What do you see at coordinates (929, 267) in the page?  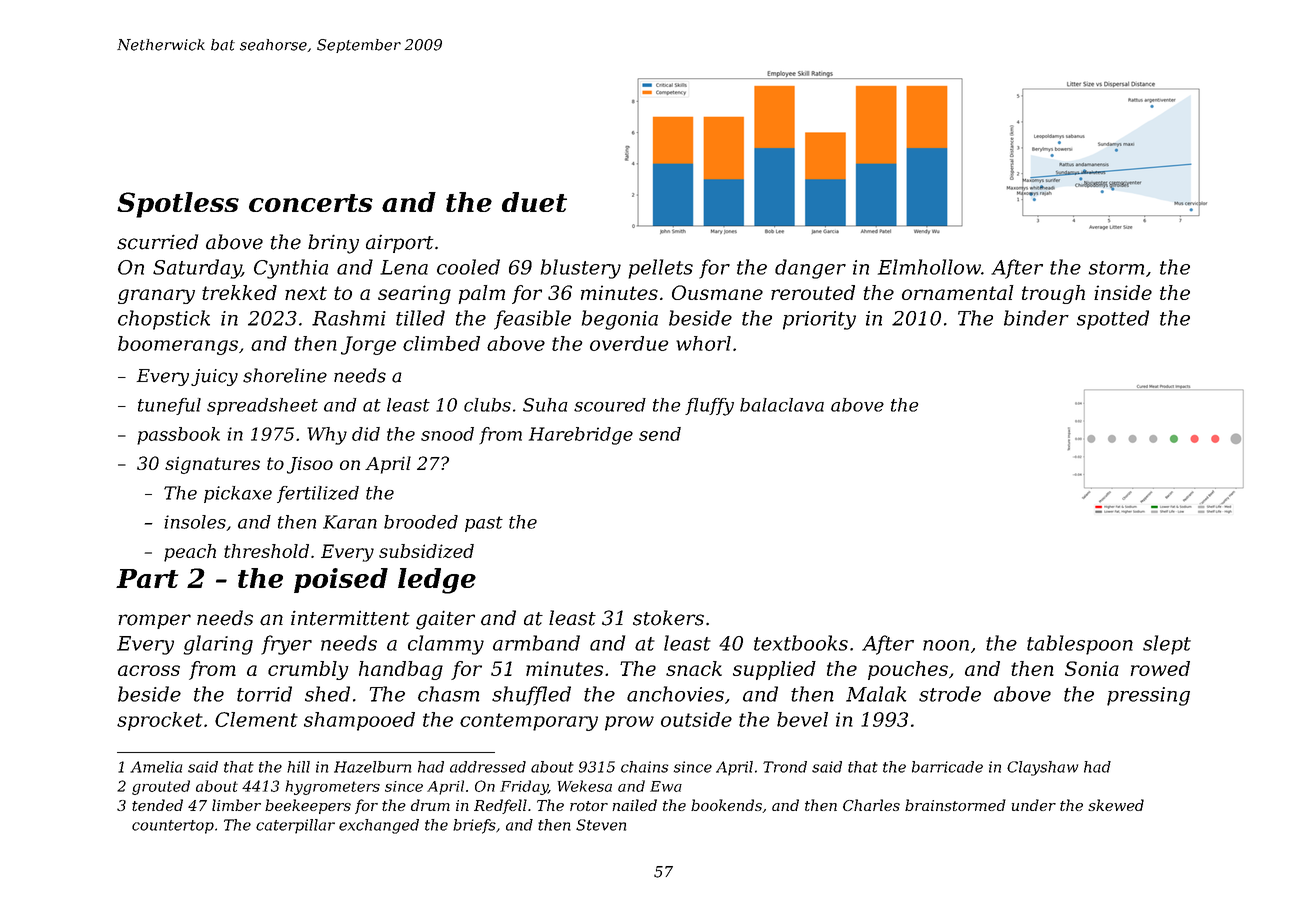 I see `Elmhollow` at bounding box center [929, 267].
